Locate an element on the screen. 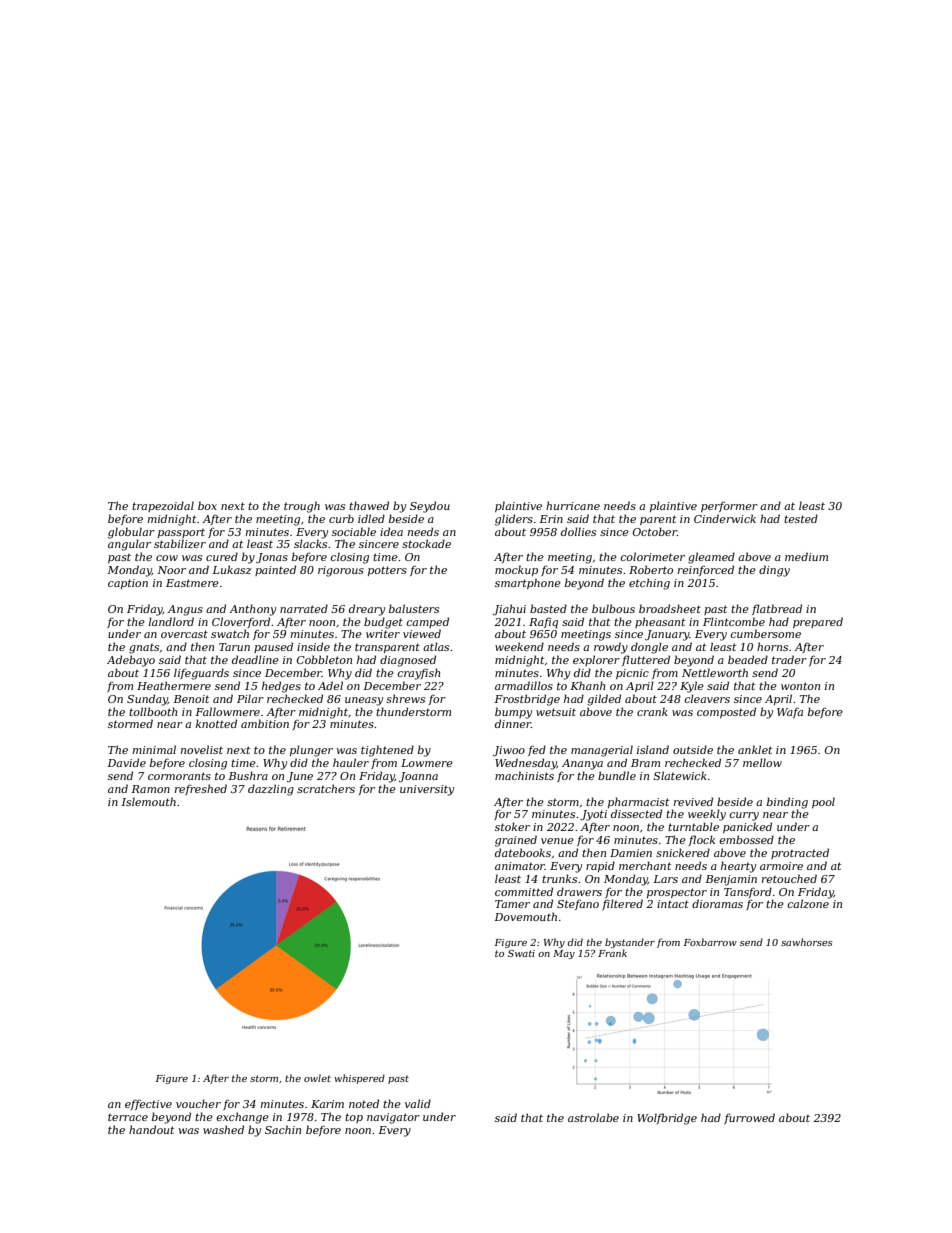 The width and height of the screenshot is (952, 1233). camped is located at coordinates (427, 622).
